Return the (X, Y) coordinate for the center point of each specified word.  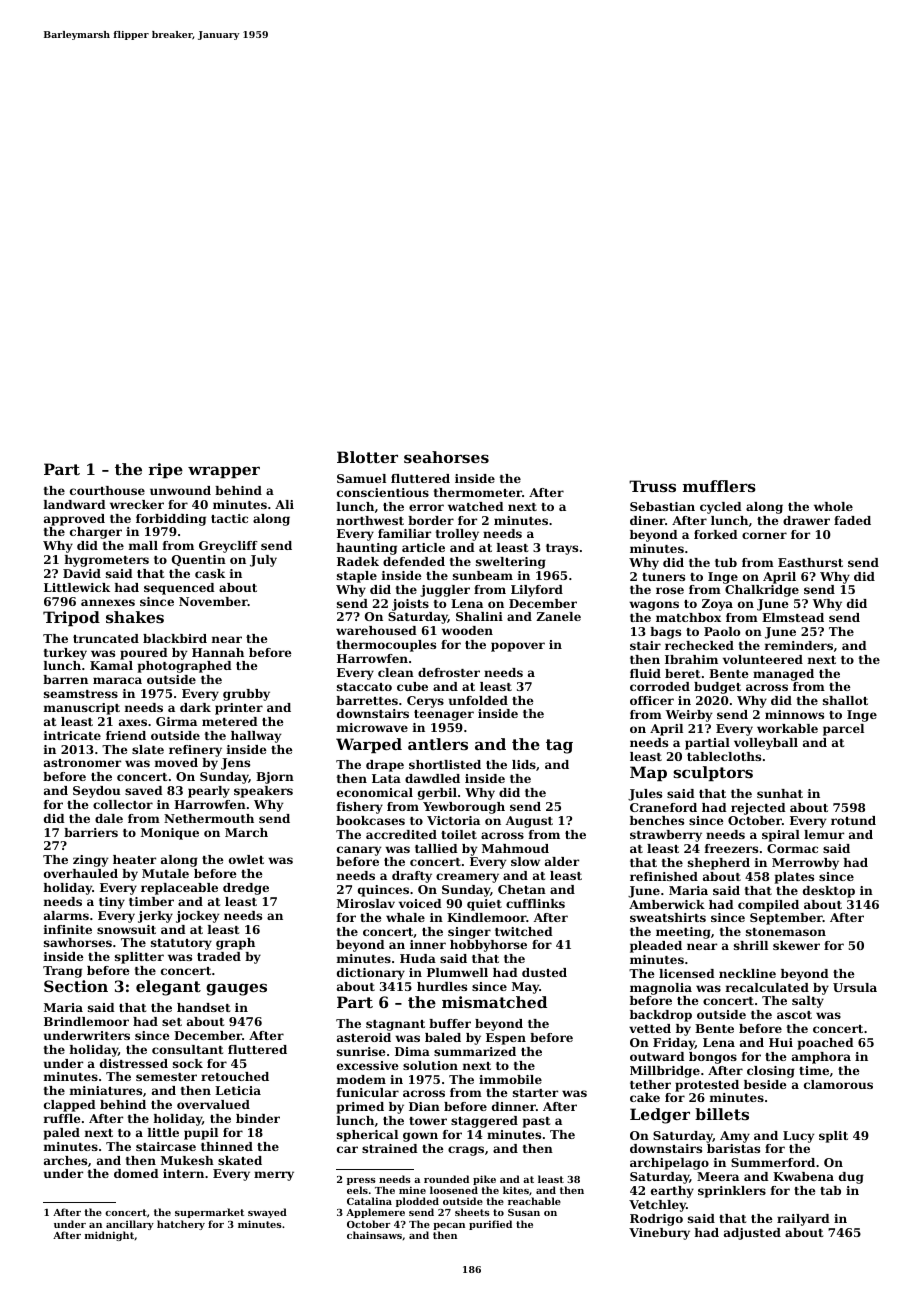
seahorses (446, 457)
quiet (484, 905)
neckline (747, 973)
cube (412, 686)
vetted (650, 1028)
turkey (65, 654)
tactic (229, 518)
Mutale (165, 873)
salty (808, 1002)
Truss (652, 486)
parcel (843, 730)
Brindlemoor (86, 1021)
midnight (109, 1236)
